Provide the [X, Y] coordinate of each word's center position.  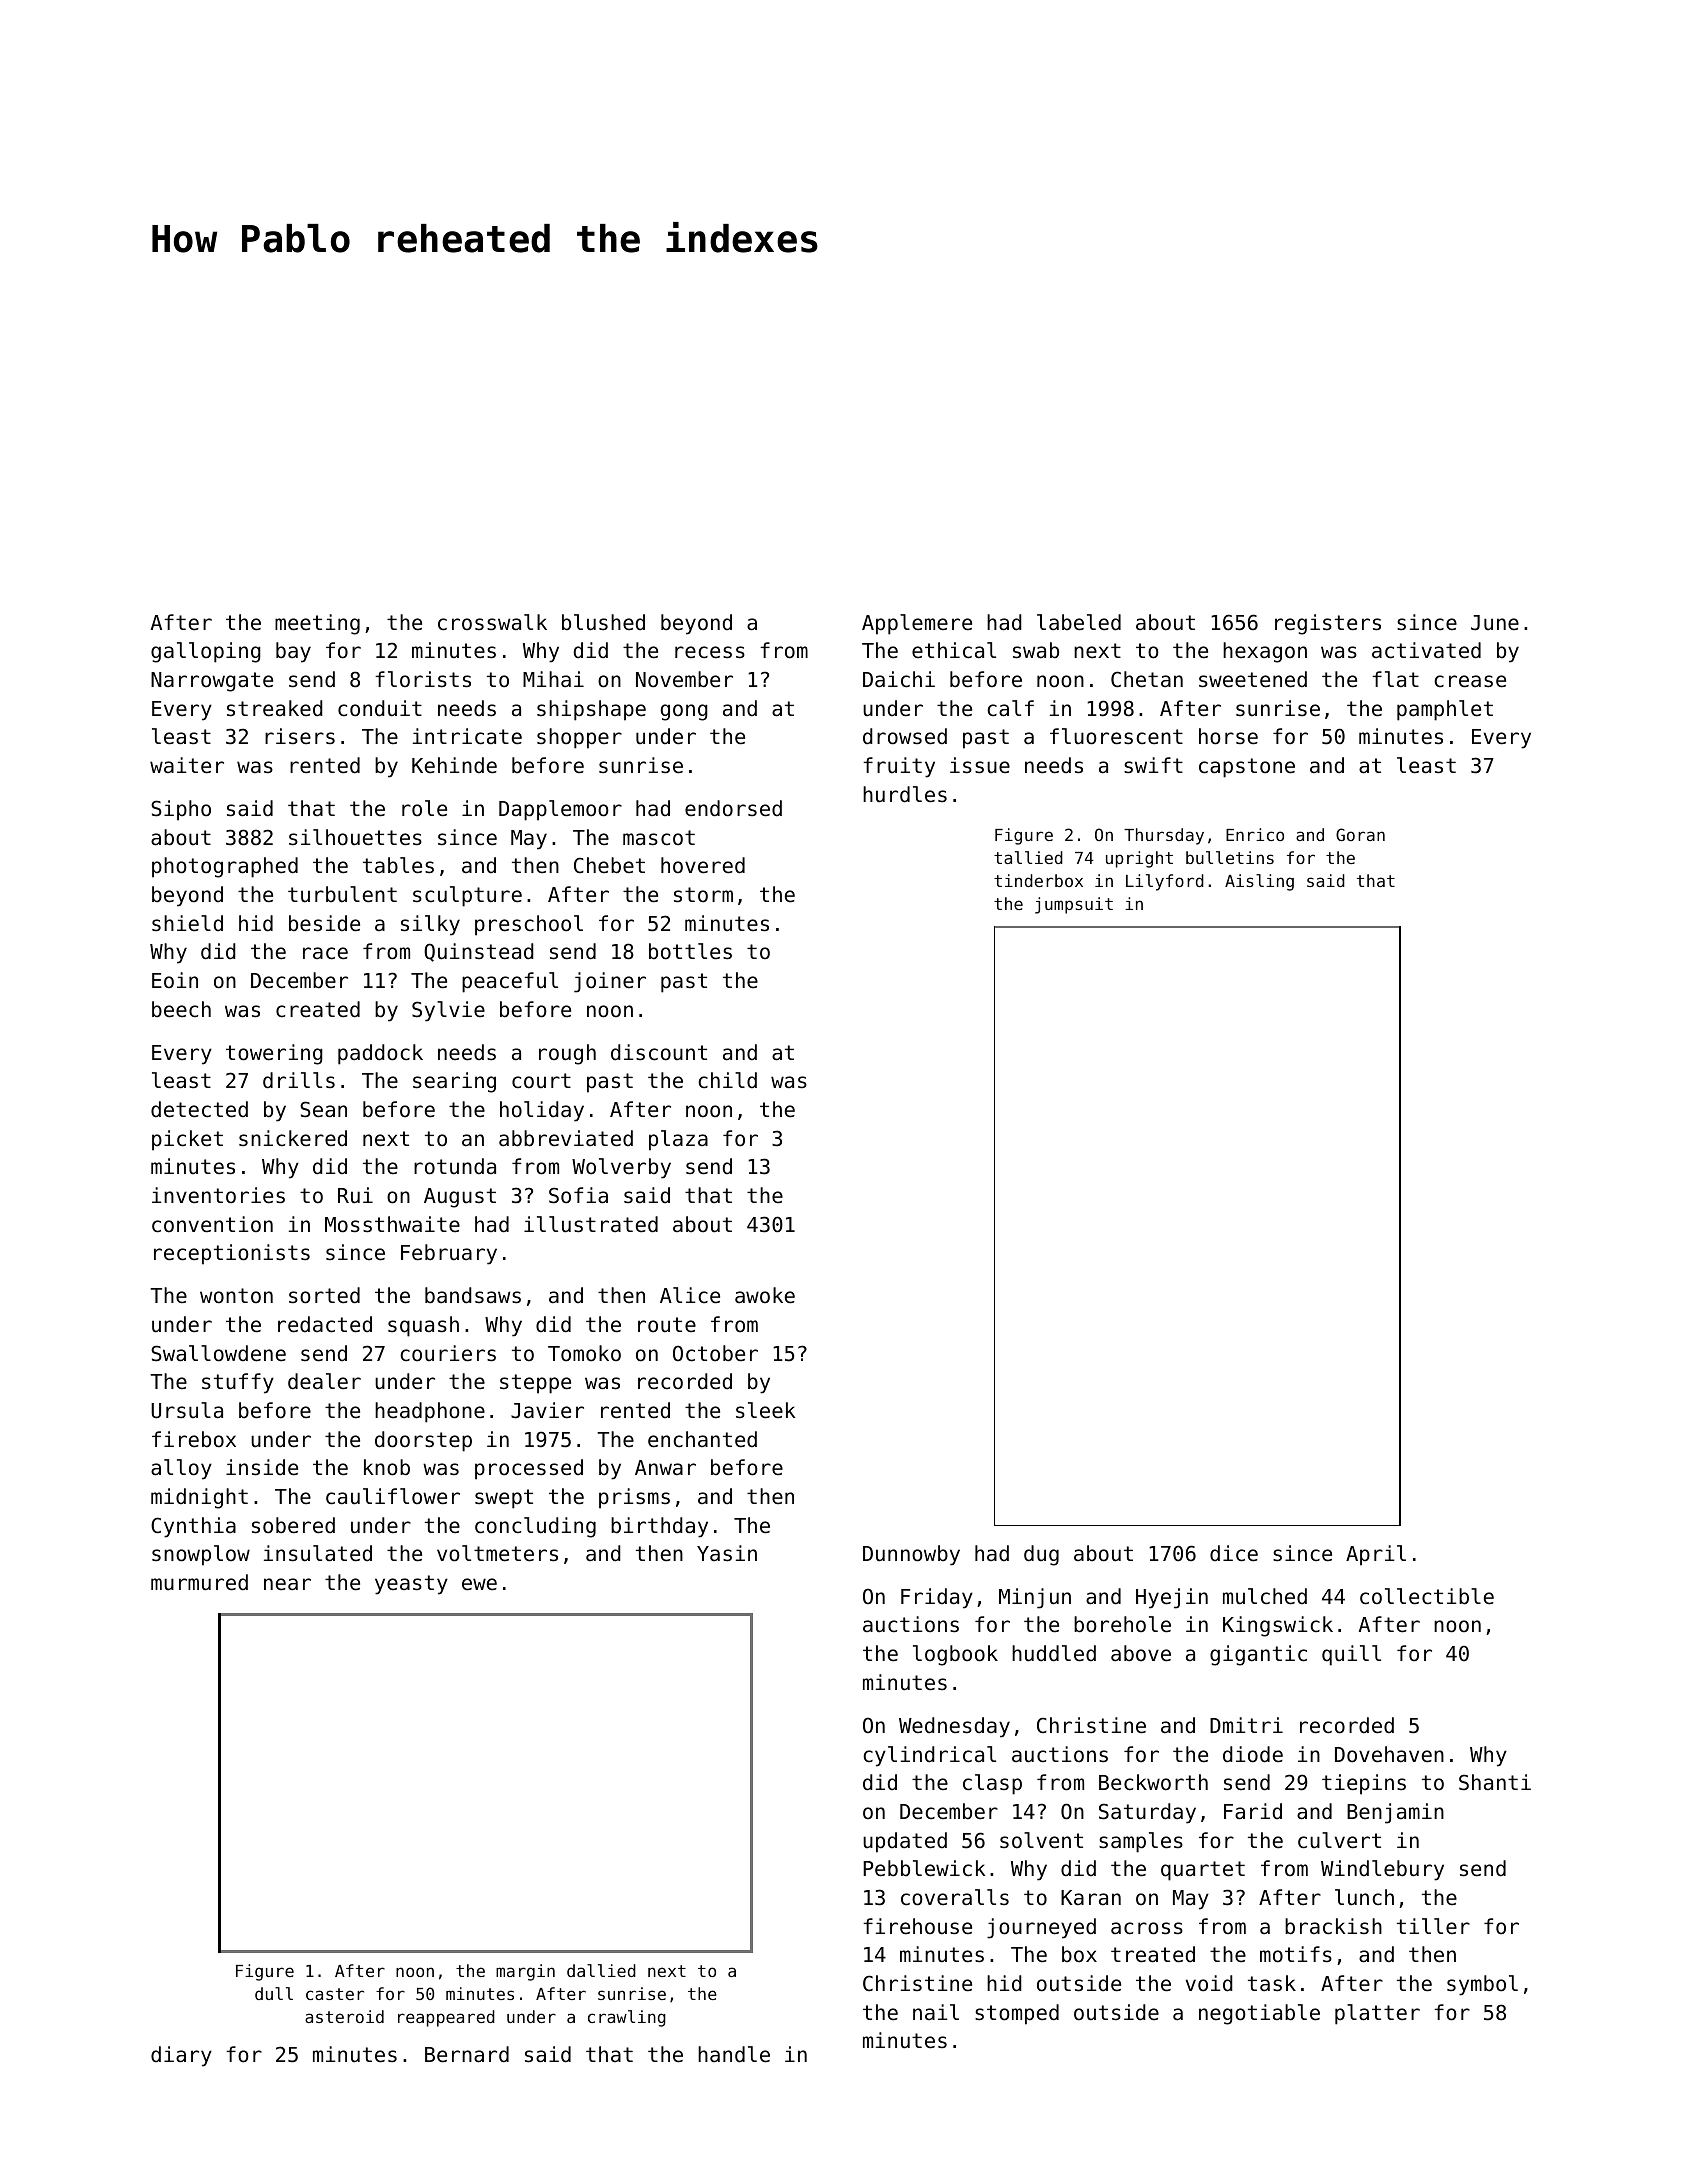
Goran [1360, 834]
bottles [690, 951]
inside [262, 1467]
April [1376, 1555]
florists [423, 679]
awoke [765, 1295]
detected [199, 1109]
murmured [199, 1582]
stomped [1017, 2014]
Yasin [727, 1553]
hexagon [1265, 652]
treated [1153, 1954]
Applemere [917, 624]
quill [1351, 1655]
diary [181, 2056]
